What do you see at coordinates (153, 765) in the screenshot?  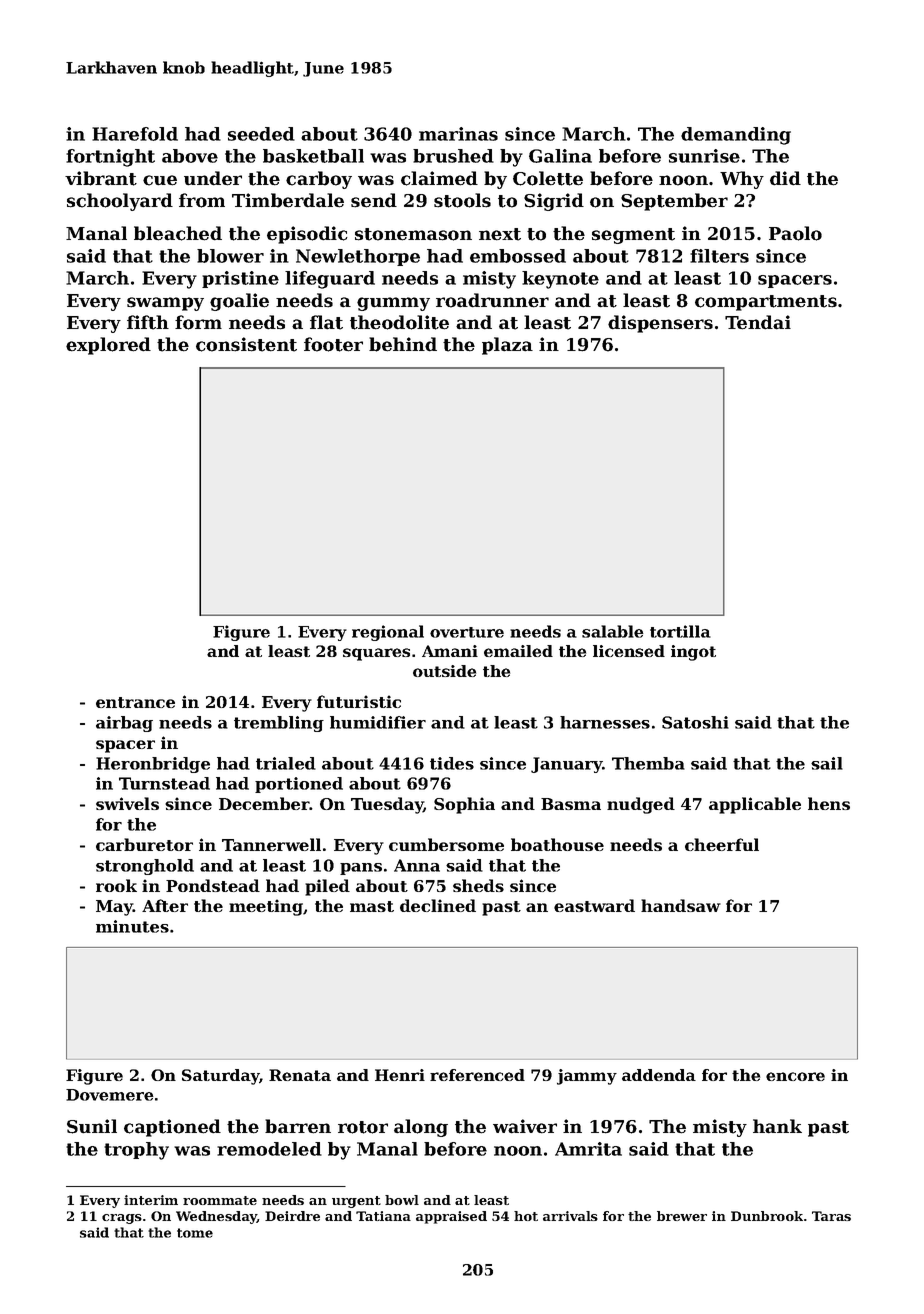 I see `Heronbridge` at bounding box center [153, 765].
